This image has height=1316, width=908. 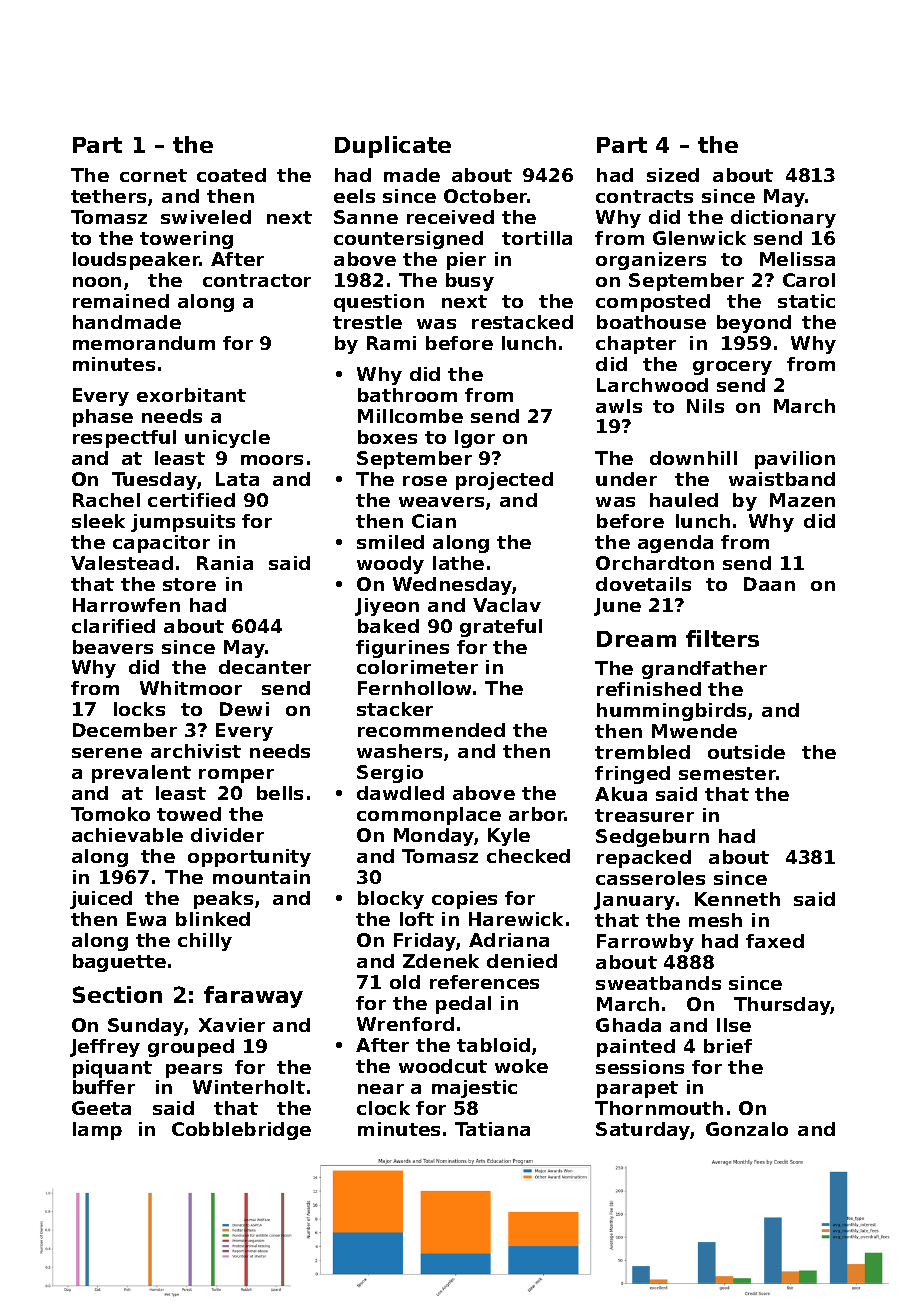 What do you see at coordinates (673, 175) in the image?
I see `sized` at bounding box center [673, 175].
